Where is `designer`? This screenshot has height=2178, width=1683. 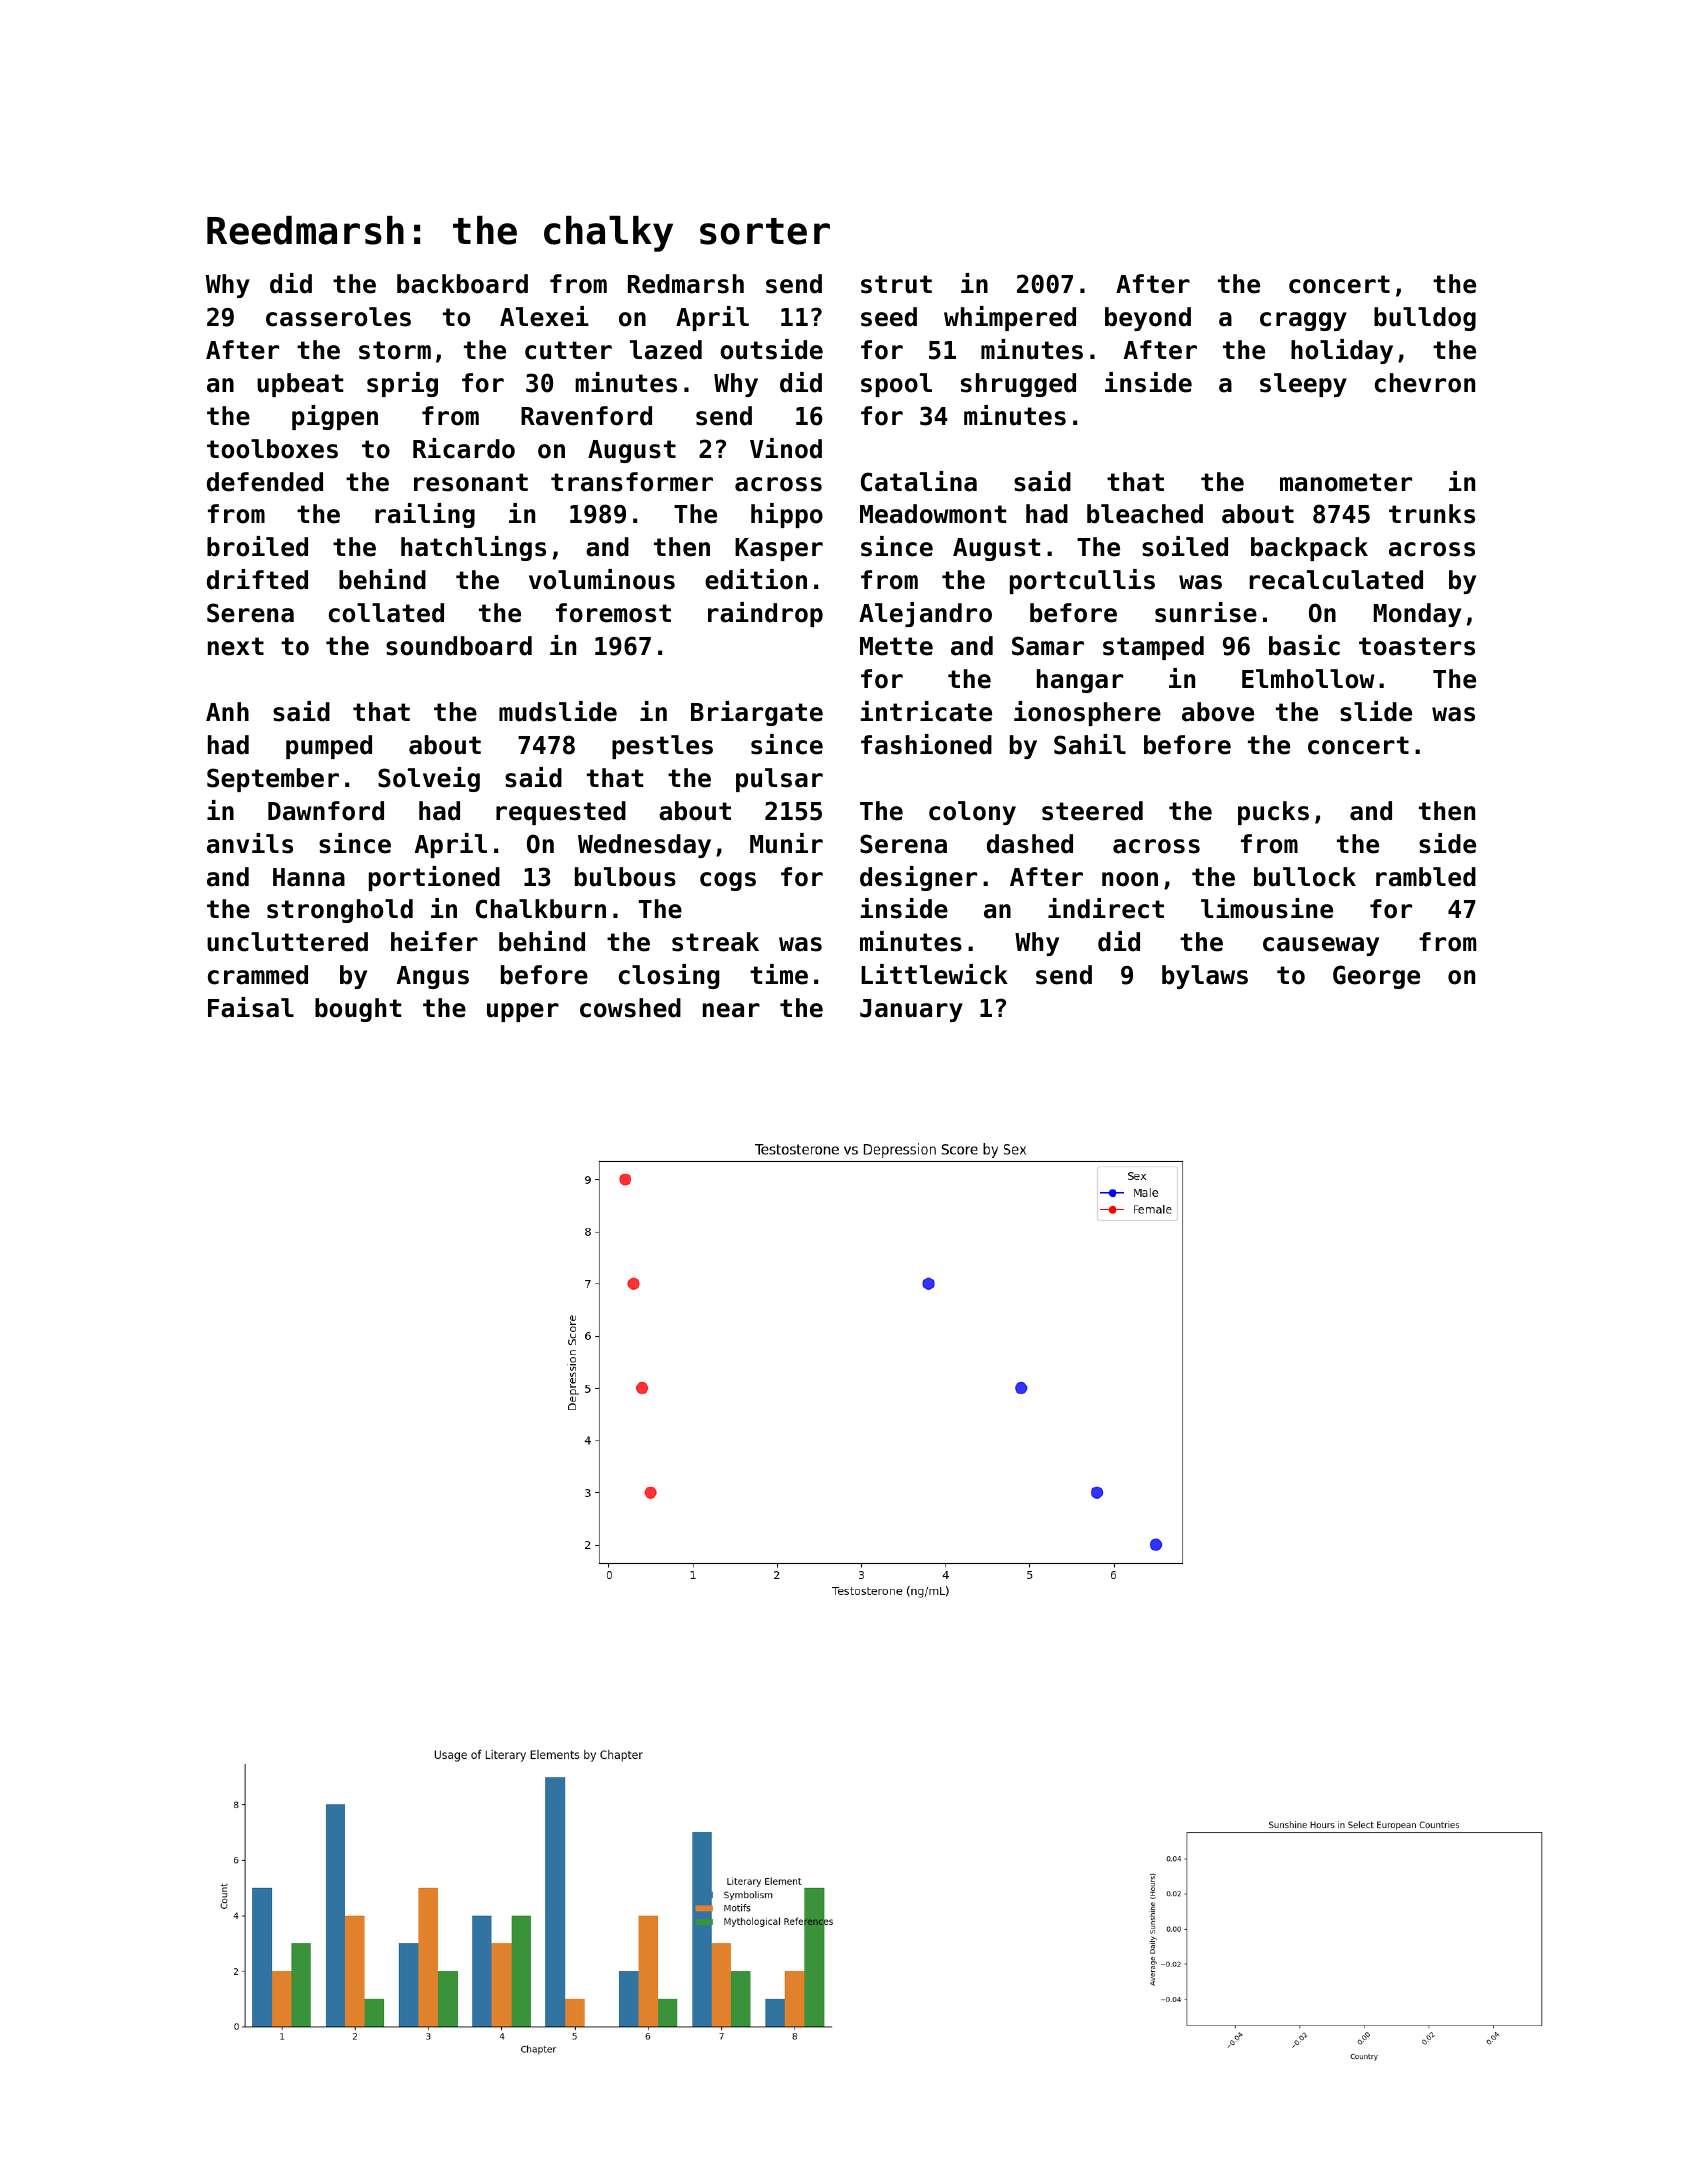
designer is located at coordinates (918, 878).
